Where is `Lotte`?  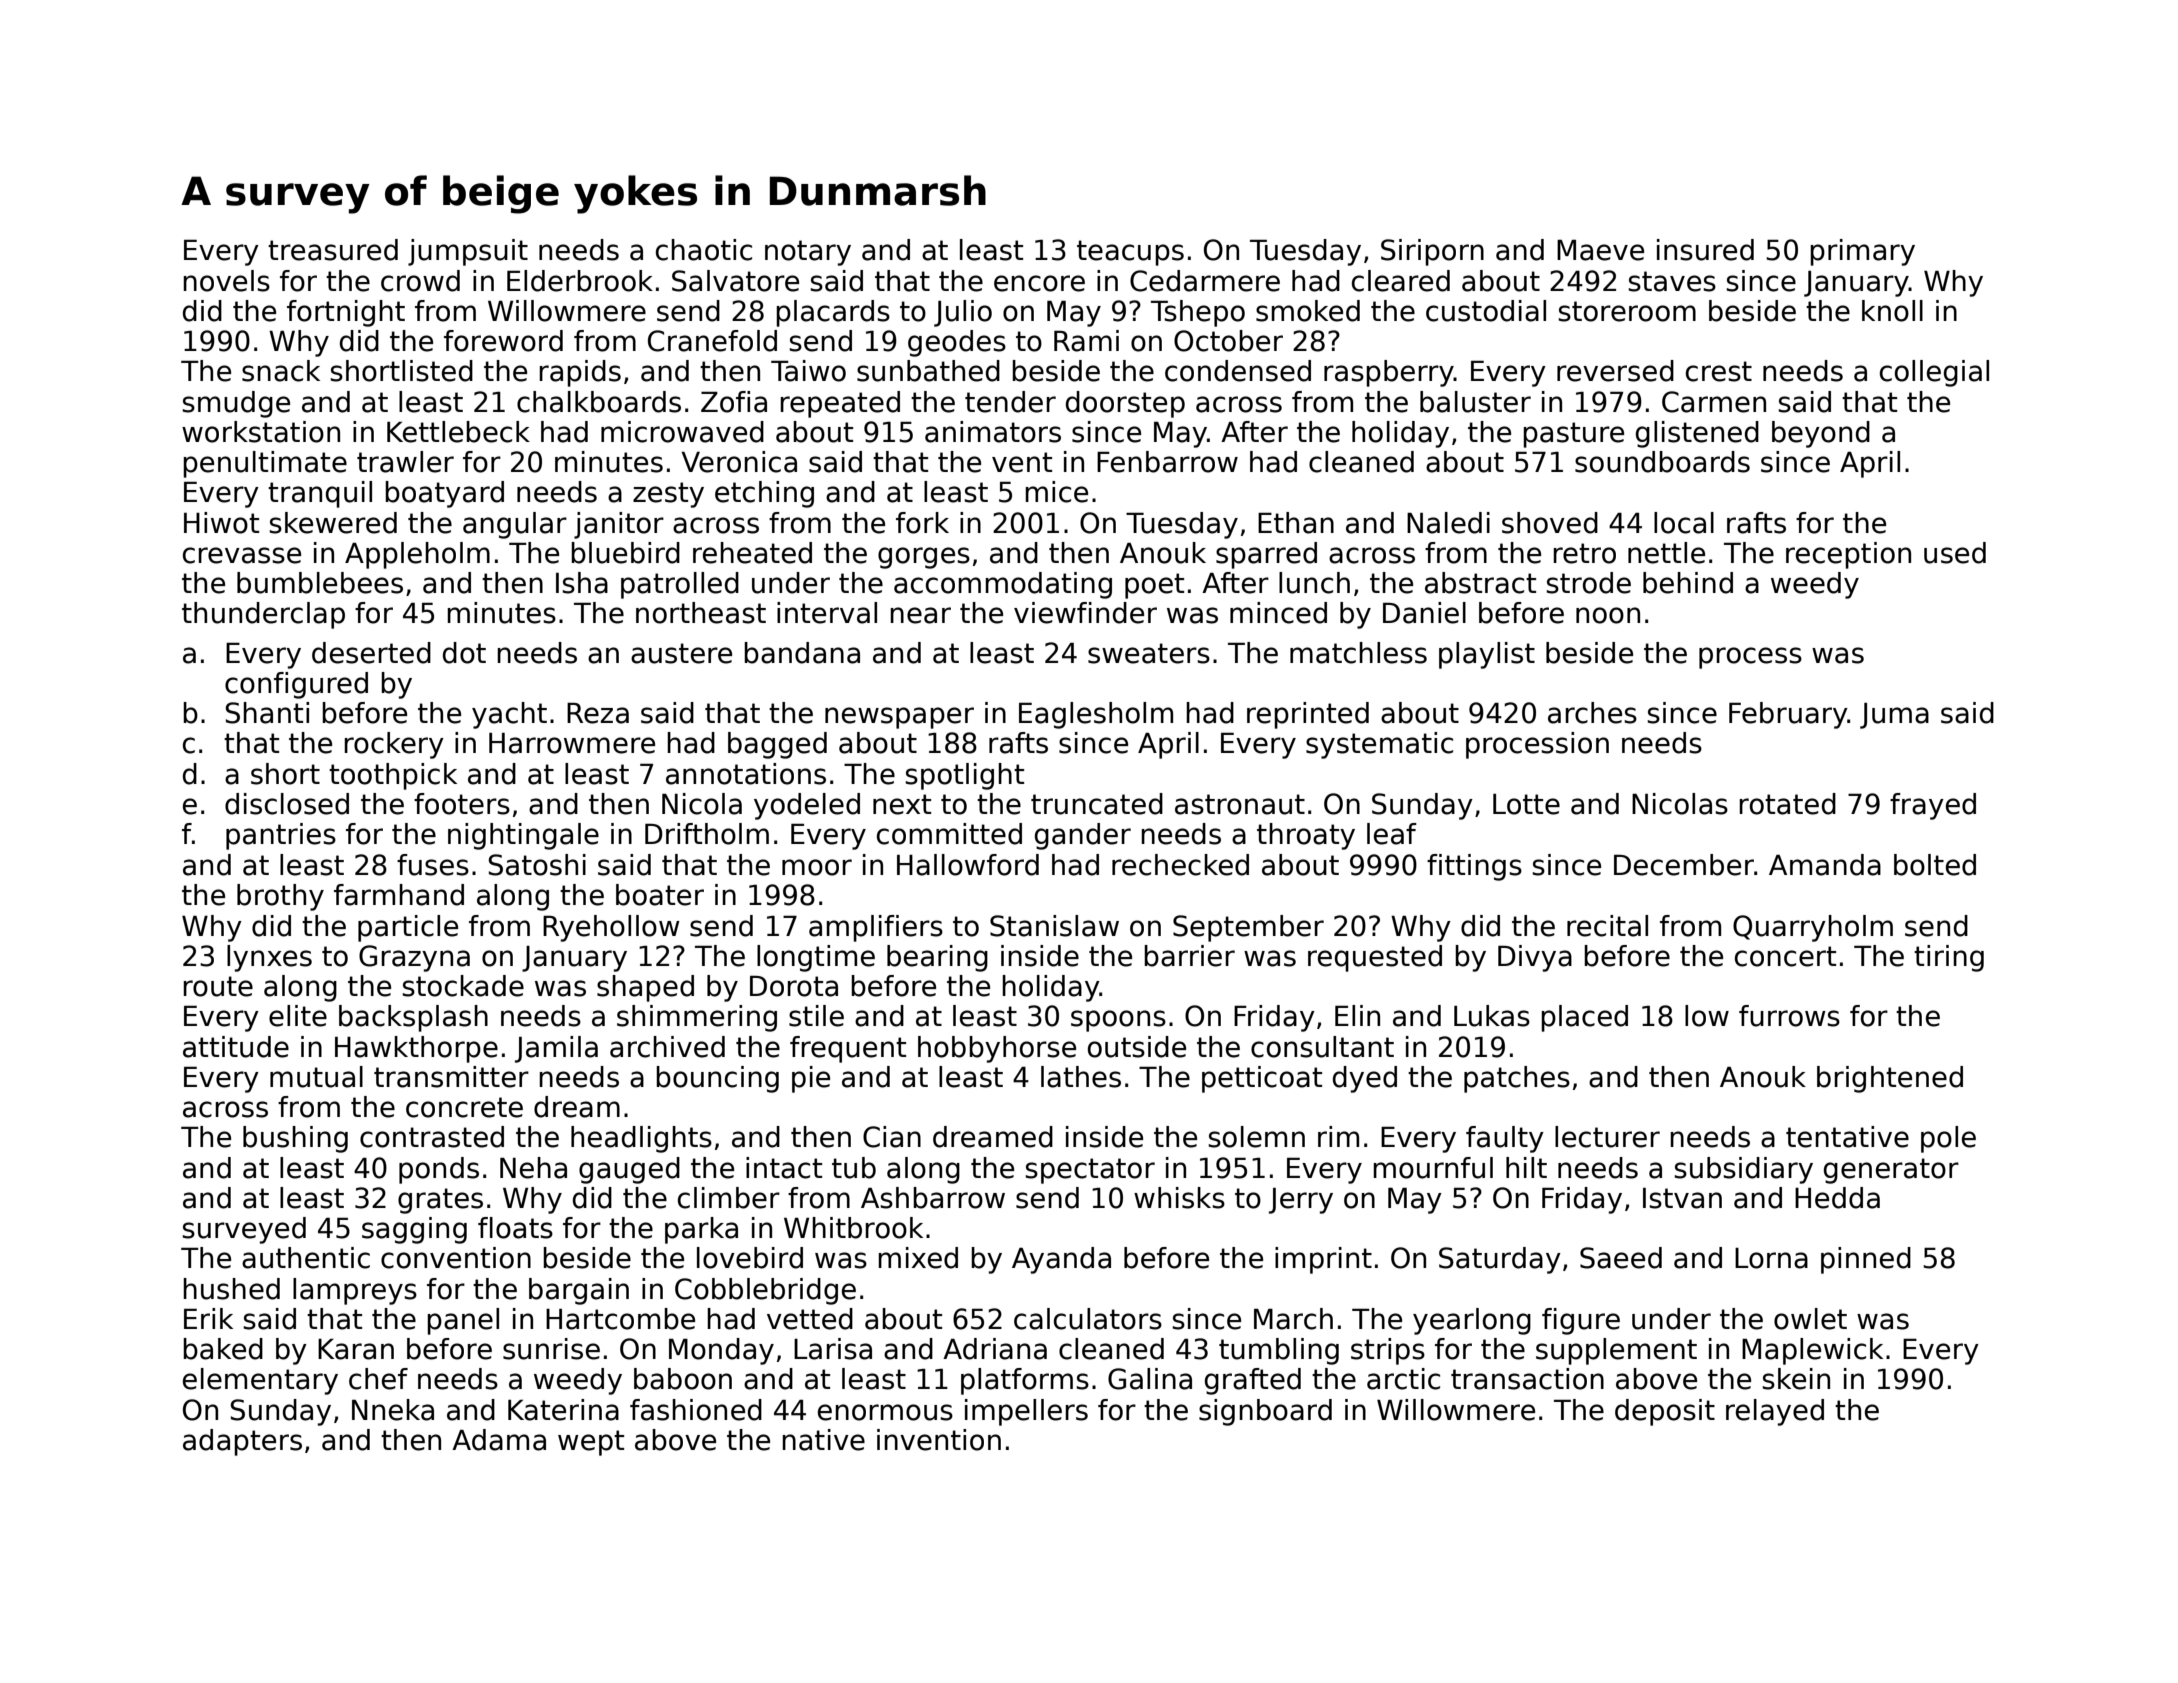
Lotte is located at coordinates (1526, 804).
